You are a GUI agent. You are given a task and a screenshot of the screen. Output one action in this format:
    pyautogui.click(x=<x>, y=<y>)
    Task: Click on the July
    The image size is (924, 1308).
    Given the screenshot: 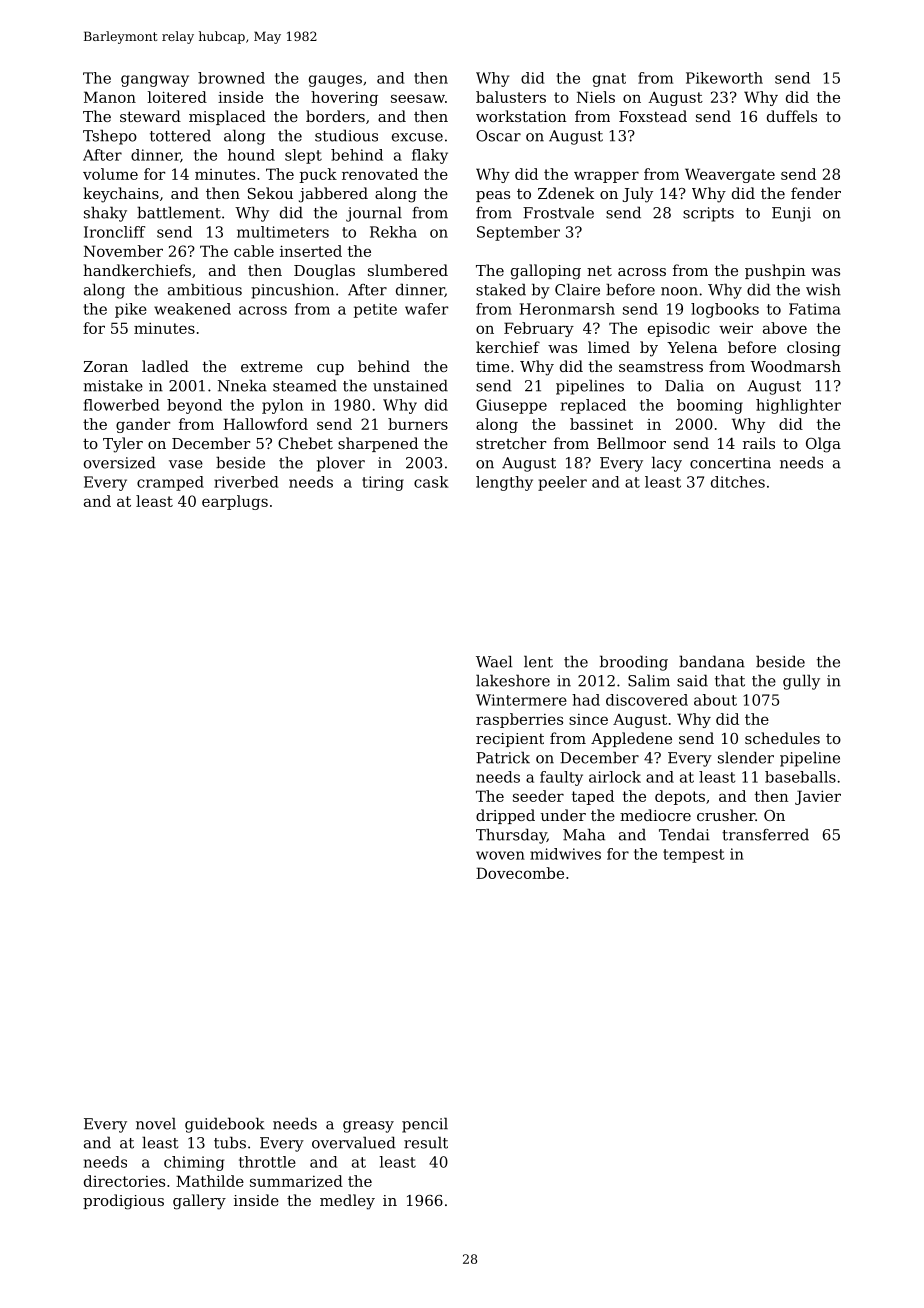 What is the action you would take?
    pyautogui.click(x=637, y=195)
